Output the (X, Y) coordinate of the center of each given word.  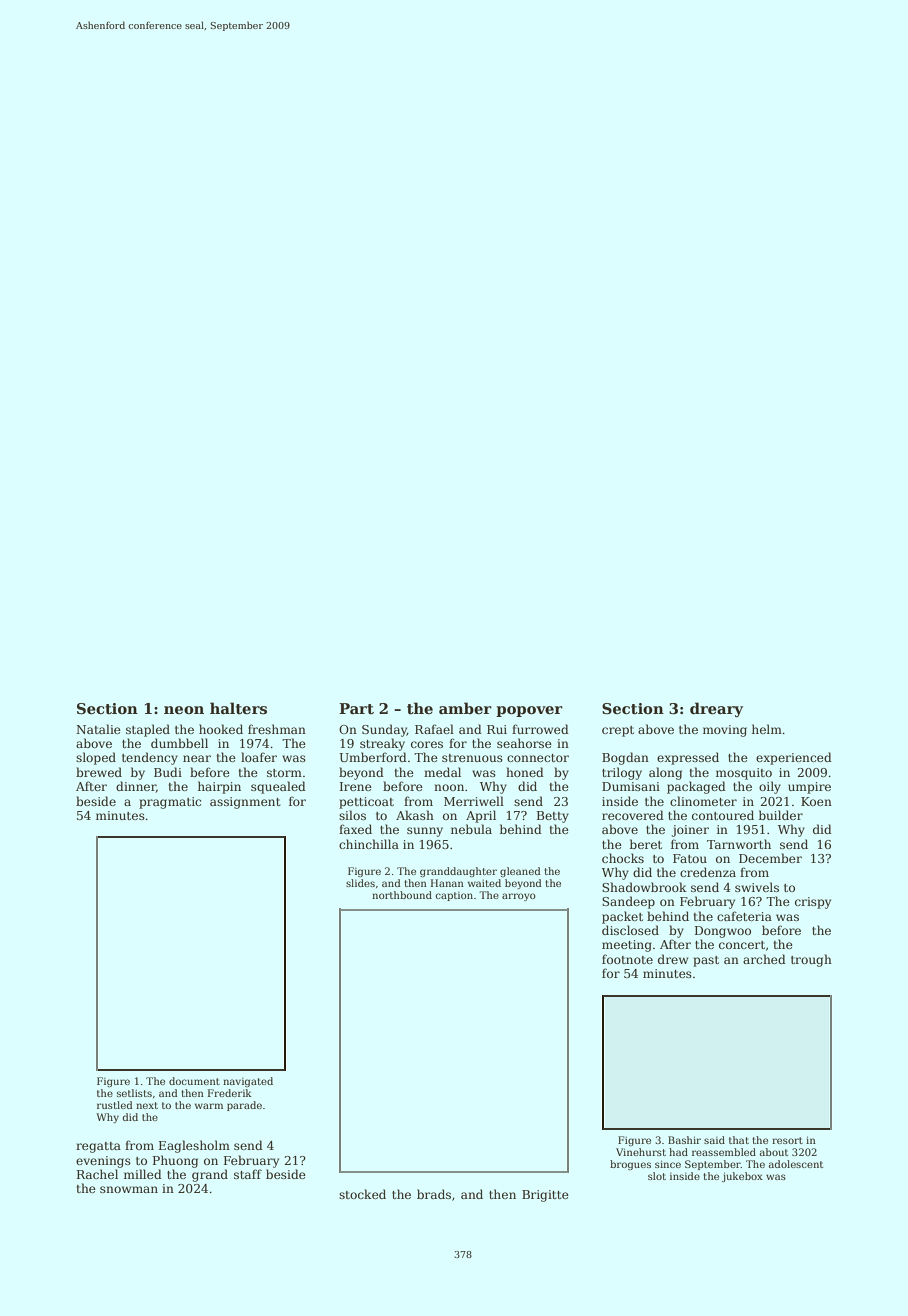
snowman (129, 1189)
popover (529, 711)
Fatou (690, 858)
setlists (134, 1093)
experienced (794, 758)
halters (238, 708)
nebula (471, 829)
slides (360, 883)
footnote (627, 959)
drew (673, 959)
